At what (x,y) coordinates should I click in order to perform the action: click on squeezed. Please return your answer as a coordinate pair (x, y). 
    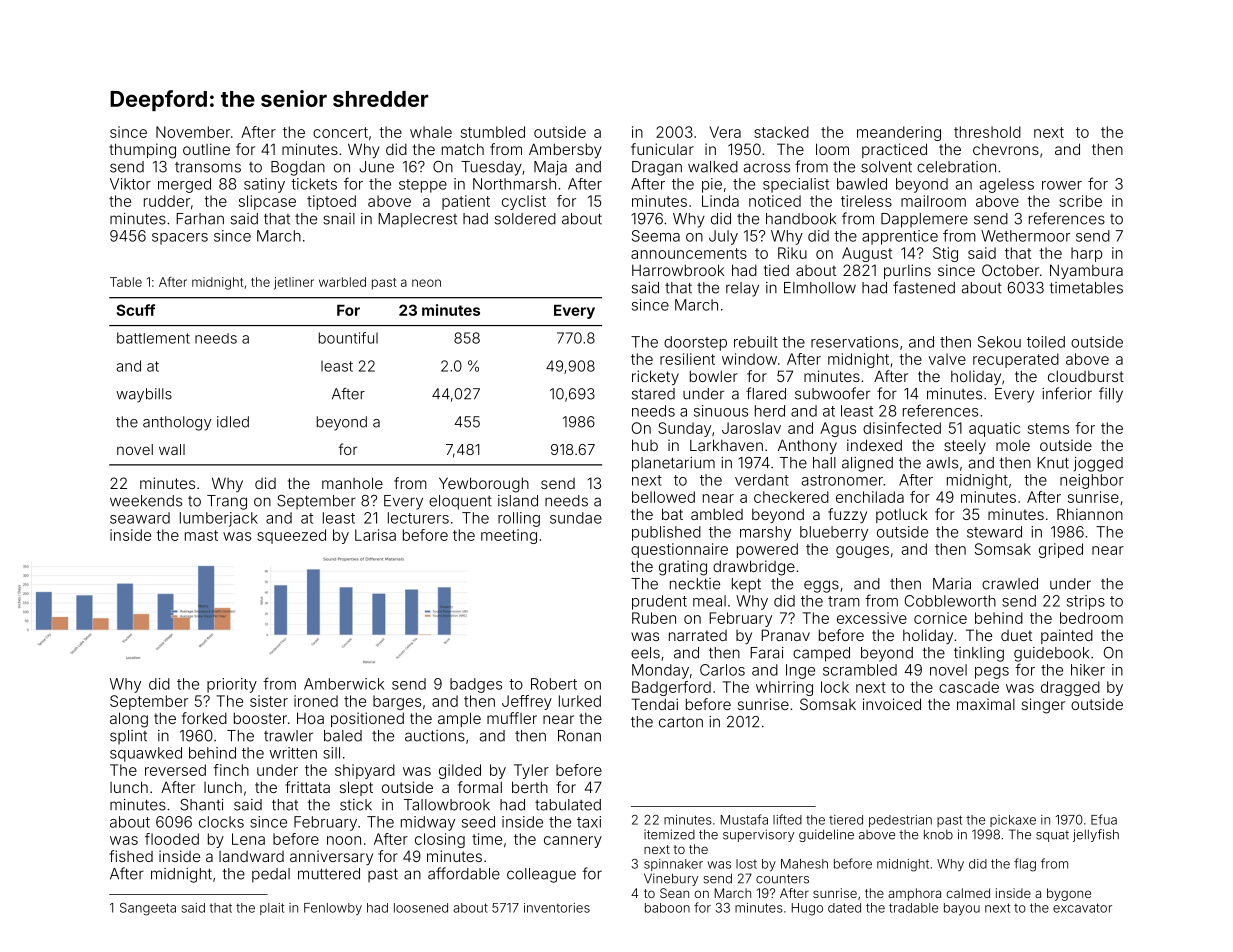
    Looking at the image, I should click on (291, 536).
